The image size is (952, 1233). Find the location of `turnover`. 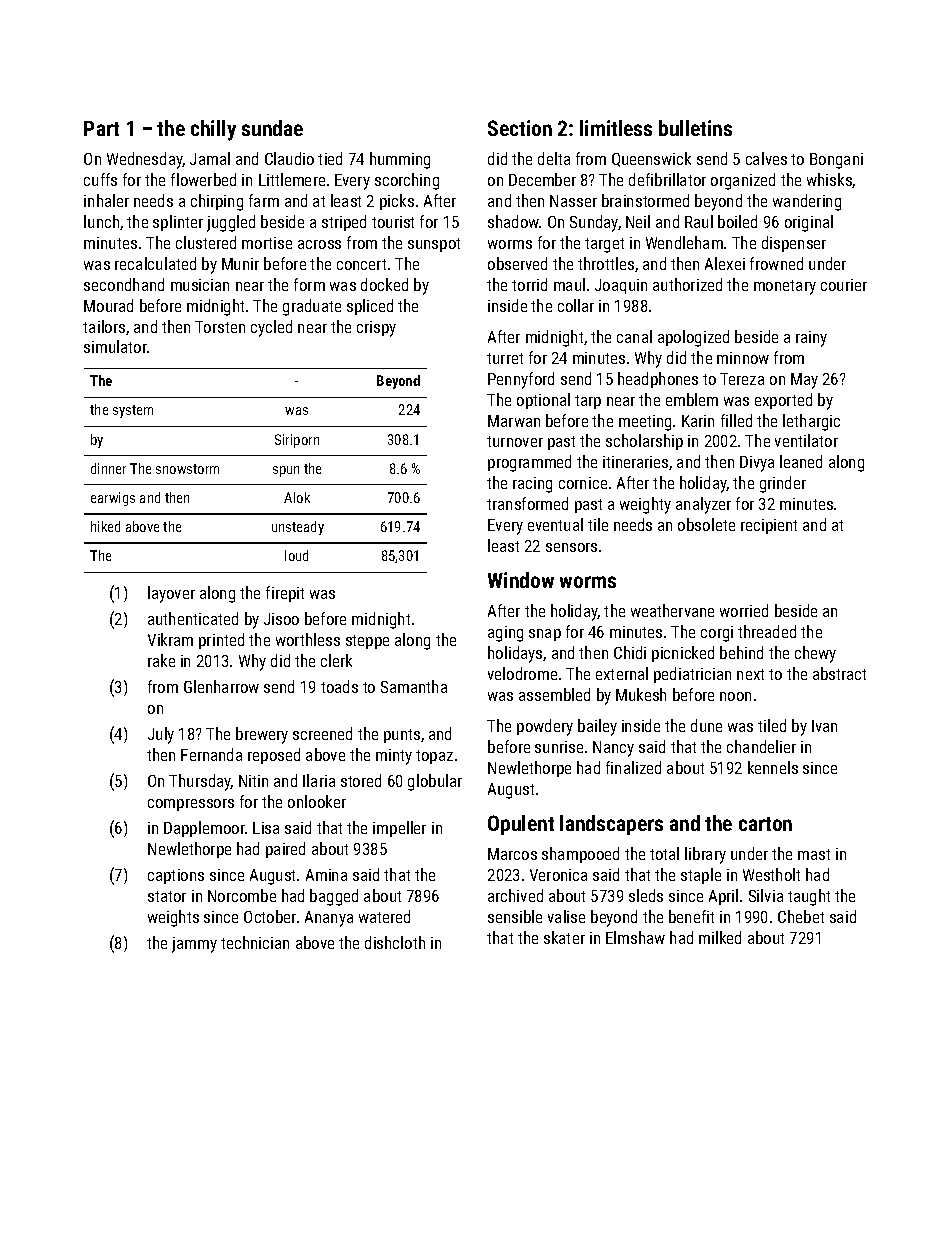

turnover is located at coordinates (515, 441).
